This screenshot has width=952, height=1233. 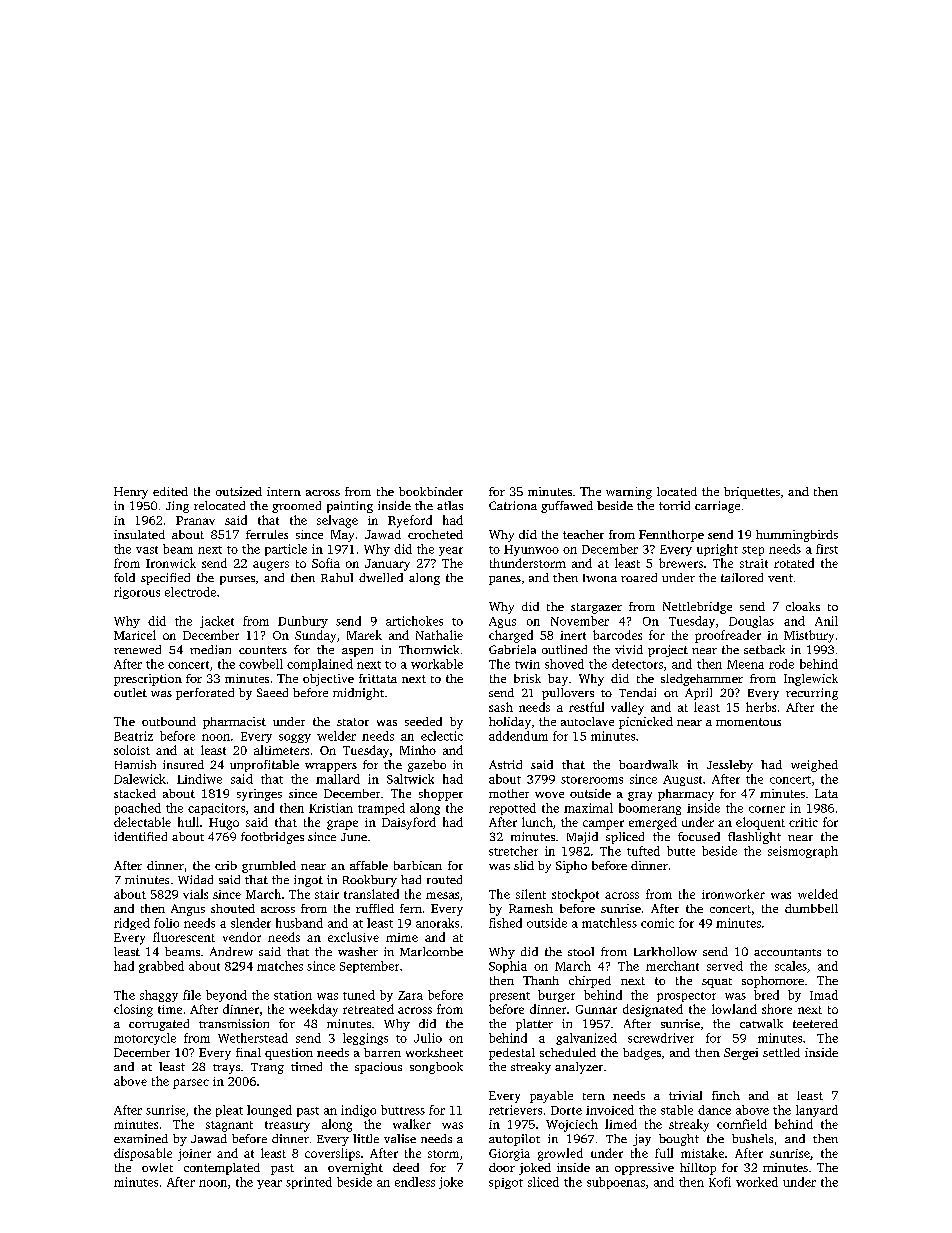 I want to click on addendum, so click(x=518, y=736).
